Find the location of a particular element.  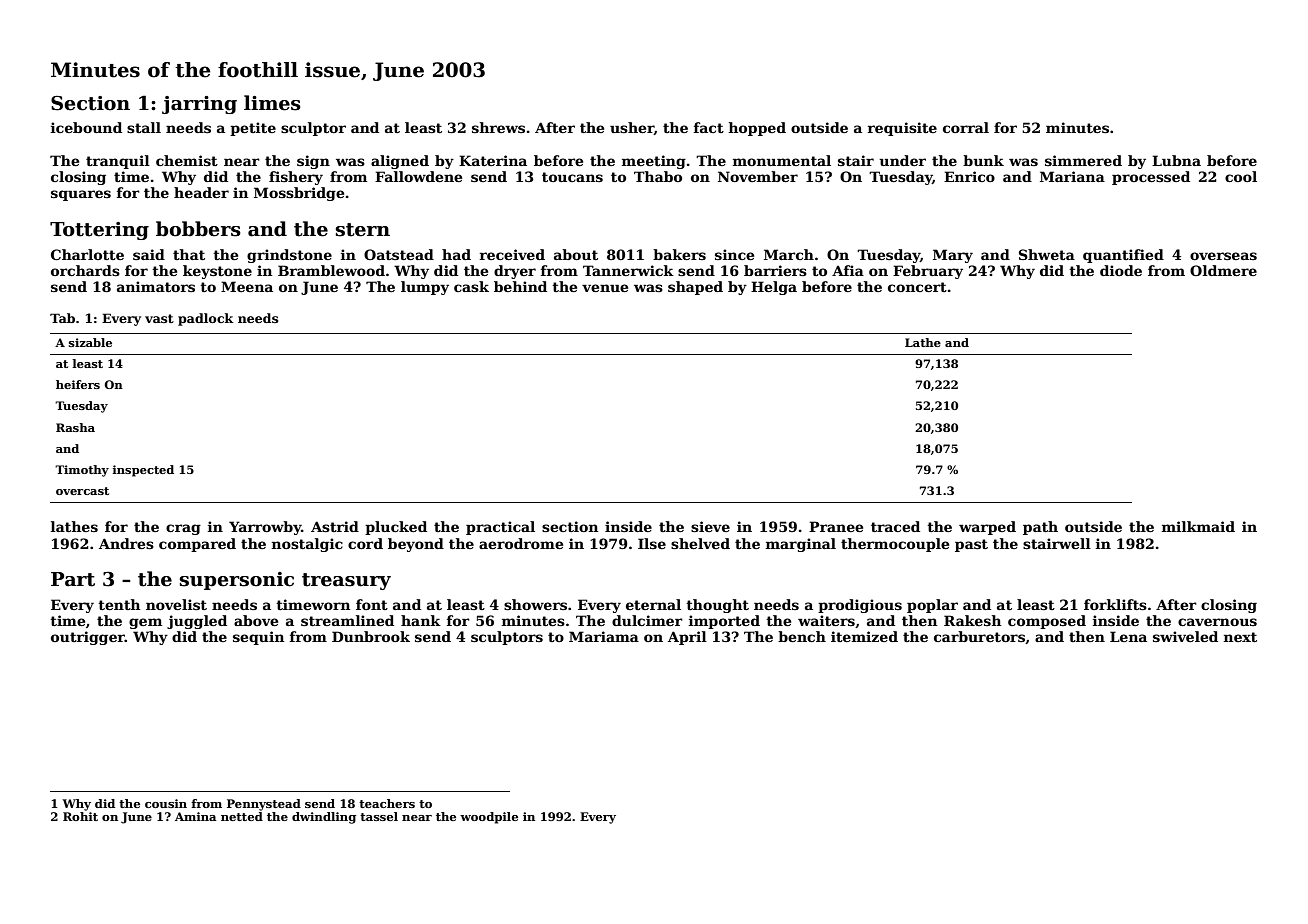

Helga is located at coordinates (774, 288).
